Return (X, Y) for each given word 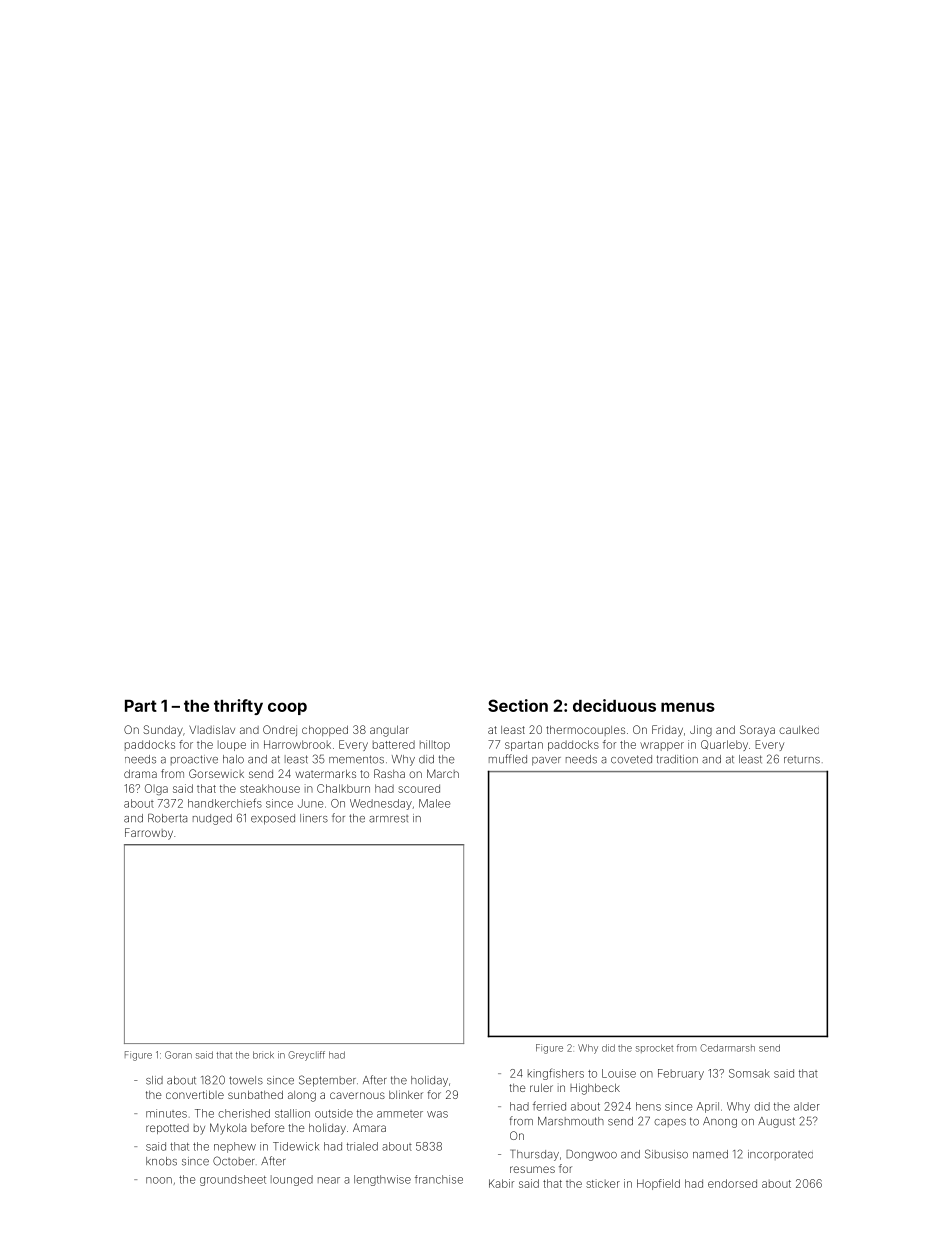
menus (688, 707)
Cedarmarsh (727, 1048)
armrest (388, 819)
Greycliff (306, 1056)
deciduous (614, 705)
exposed (273, 819)
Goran (178, 1055)
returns (802, 760)
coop (287, 708)
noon (159, 1180)
